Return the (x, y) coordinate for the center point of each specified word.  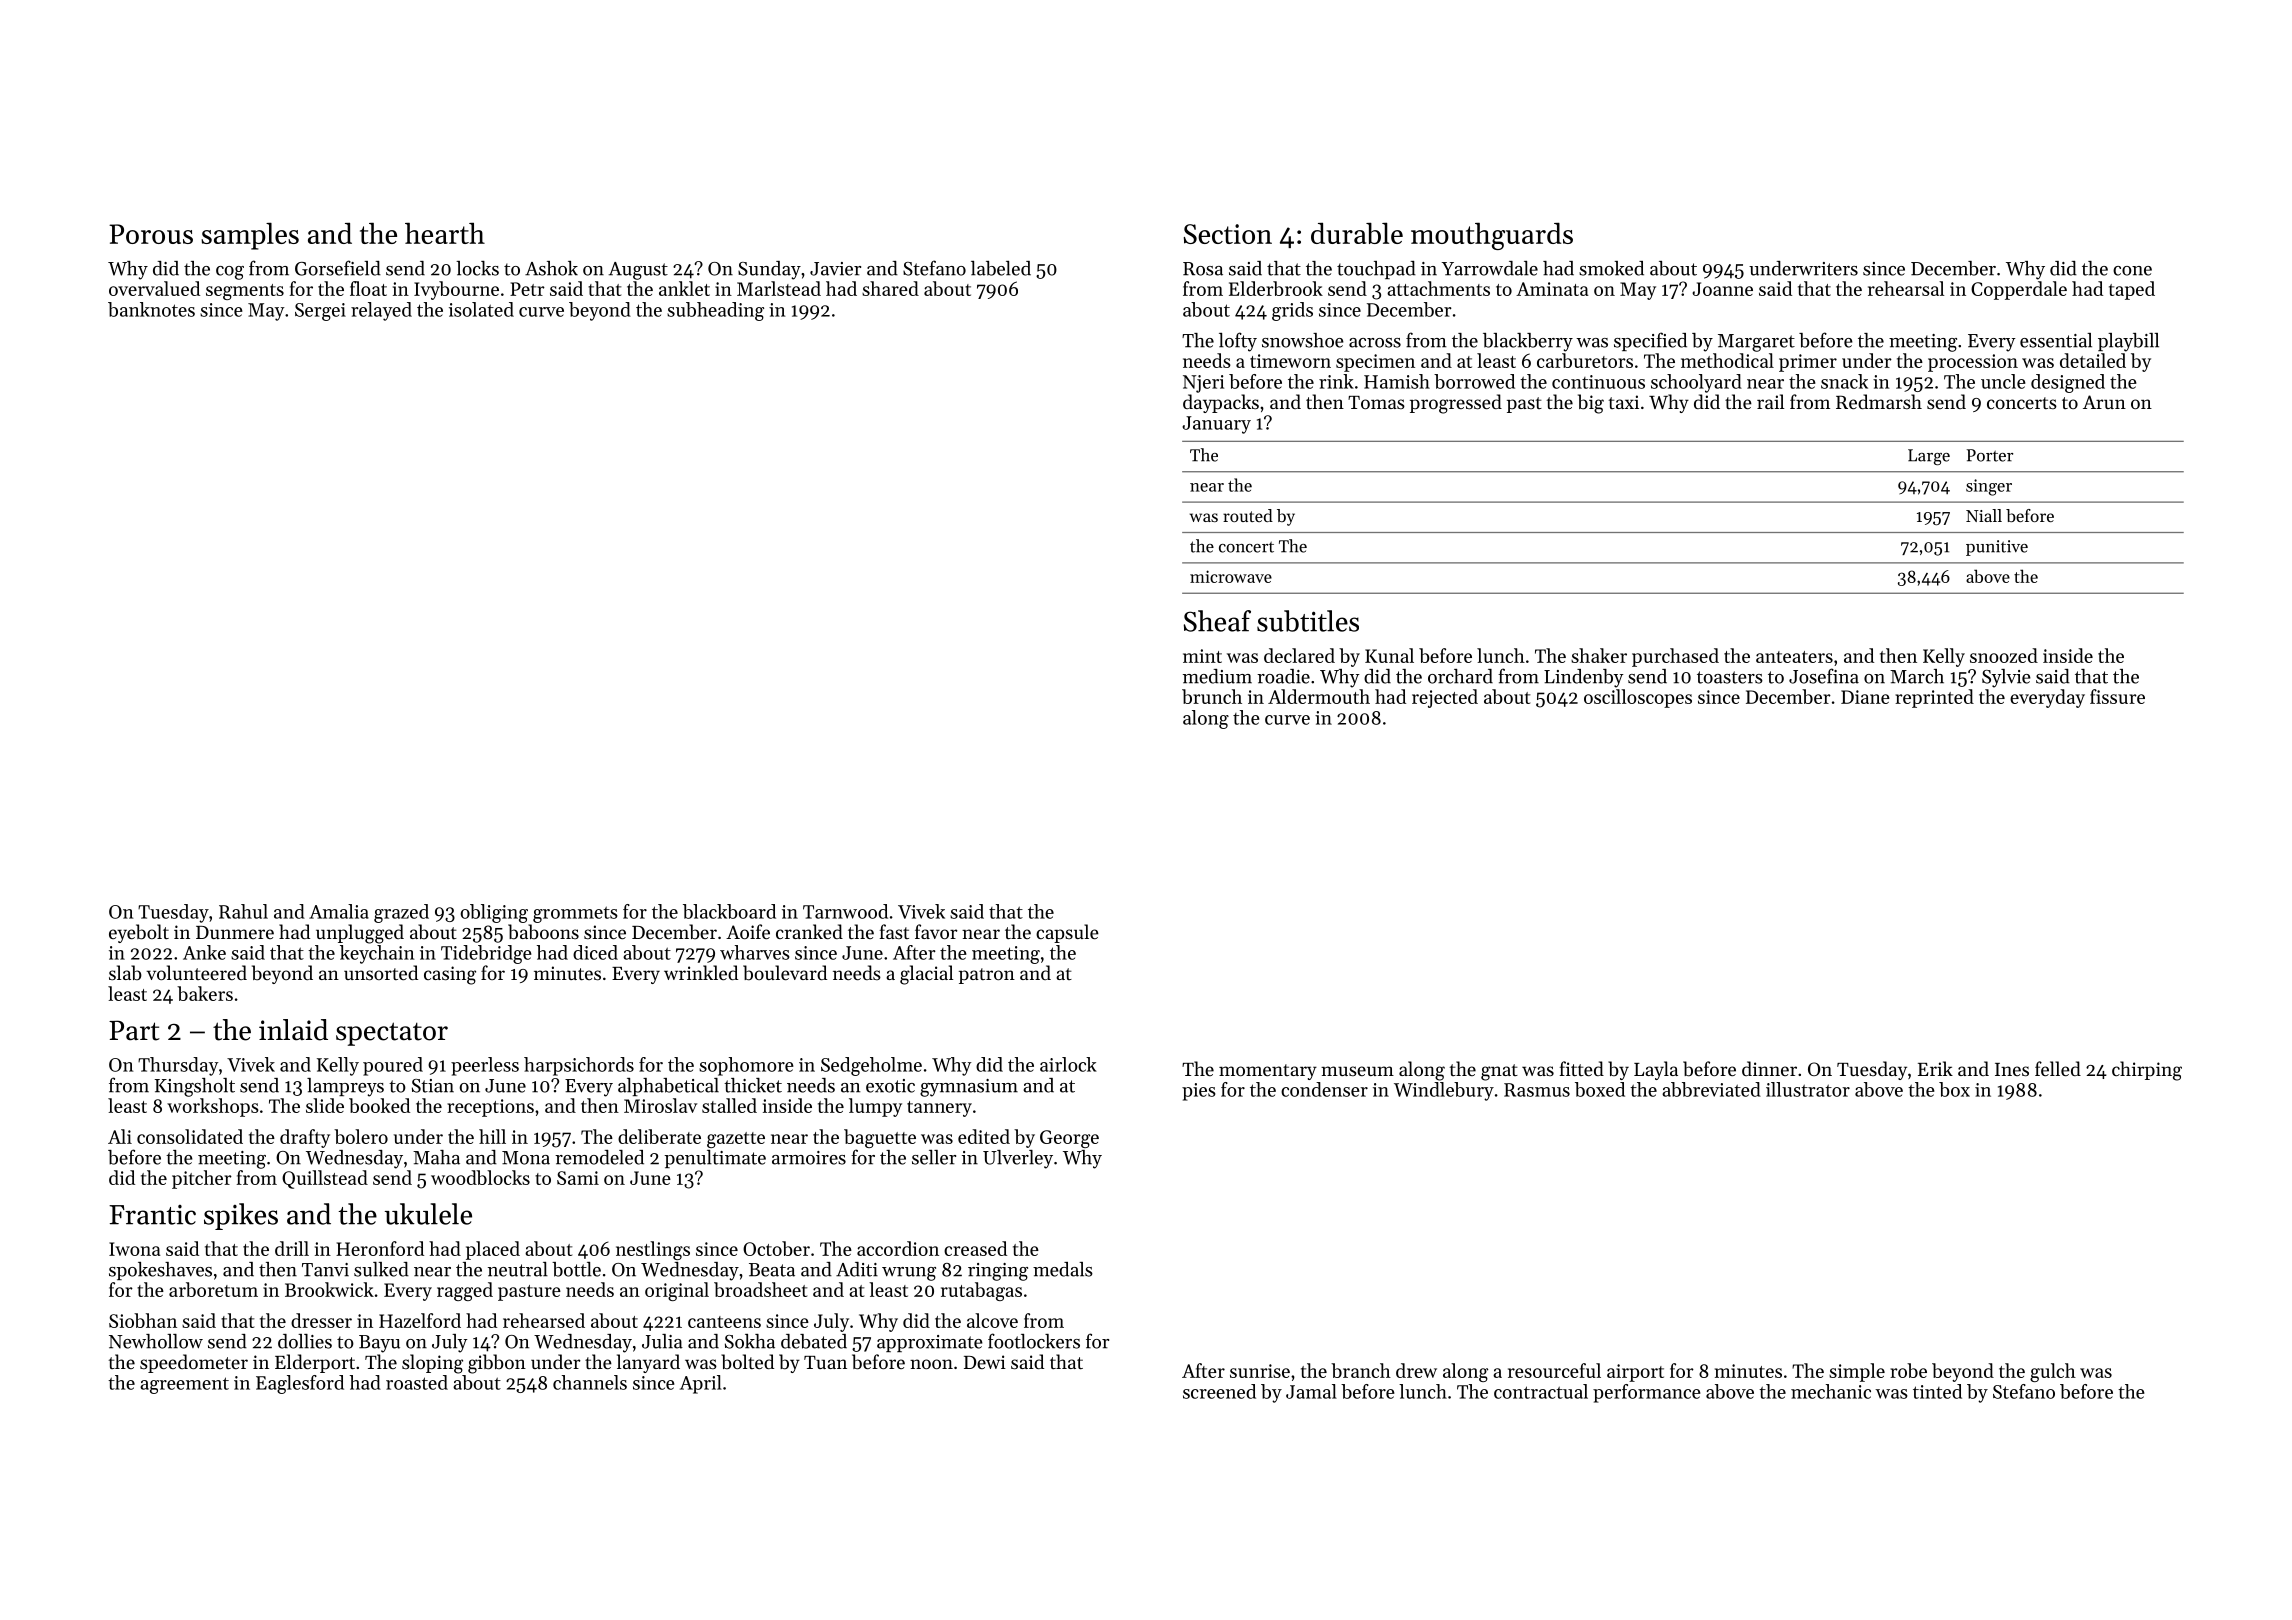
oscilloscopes (1638, 698)
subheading (715, 311)
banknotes (151, 309)
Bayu (379, 1344)
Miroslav (660, 1105)
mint (1202, 656)
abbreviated (1711, 1089)
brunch (1212, 696)
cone (2132, 271)
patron (987, 976)
